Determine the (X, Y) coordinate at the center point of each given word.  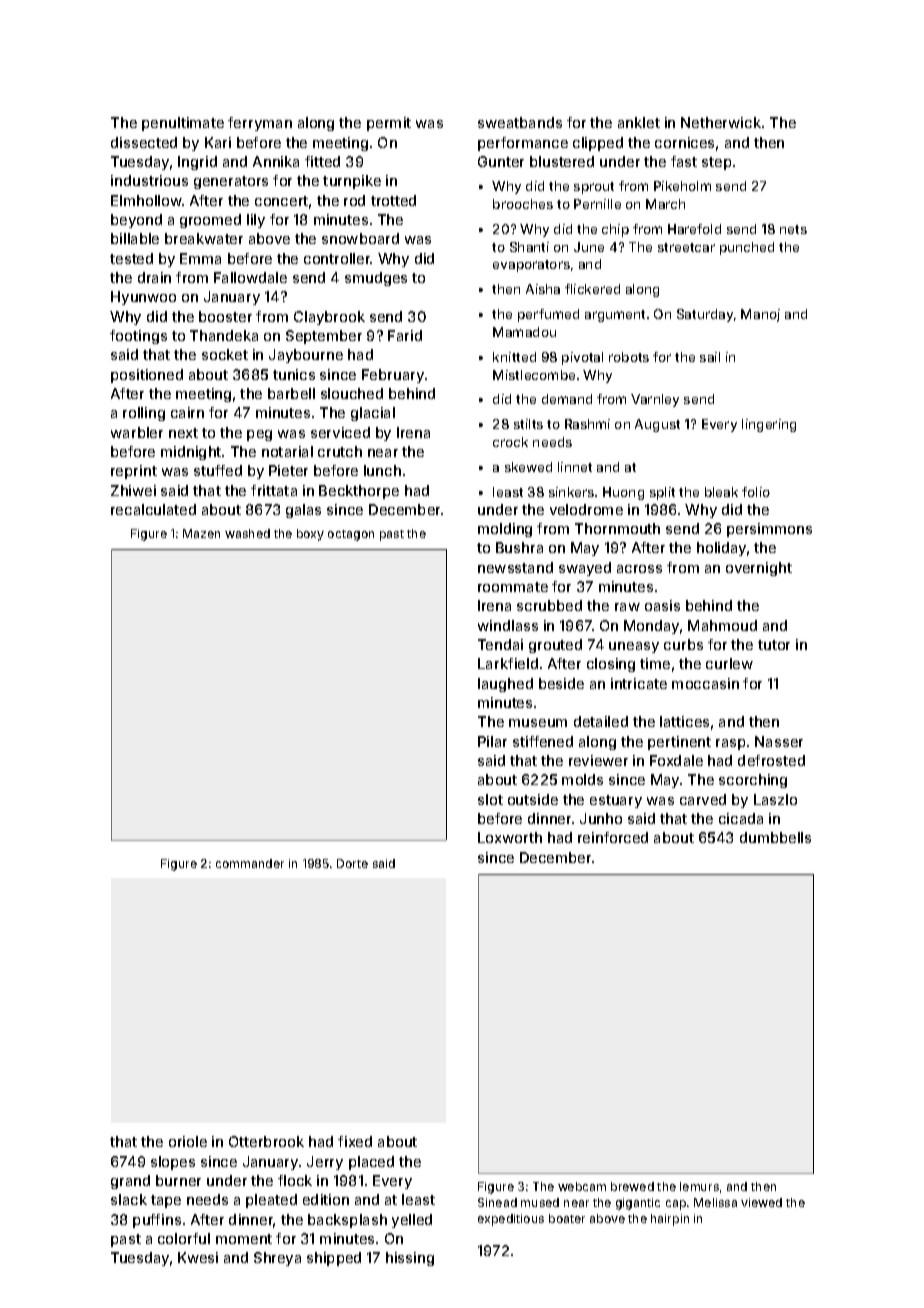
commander (250, 863)
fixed (355, 1141)
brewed (632, 1186)
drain (154, 277)
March (665, 204)
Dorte (352, 863)
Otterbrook (266, 1141)
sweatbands (520, 122)
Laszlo (775, 799)
